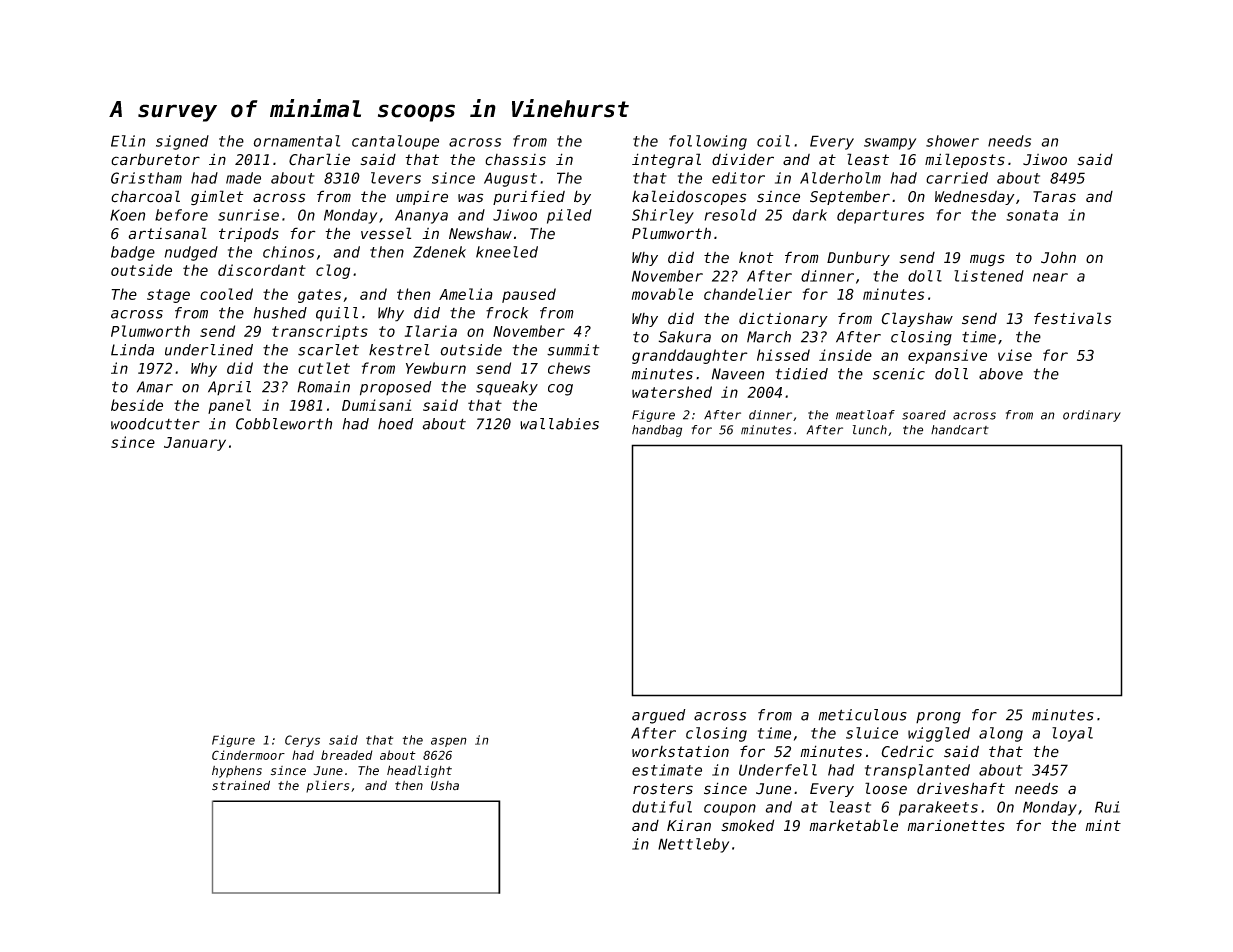 The height and width of the document is (952, 1233). What do you see at coordinates (529, 197) in the document?
I see `purified` at bounding box center [529, 197].
